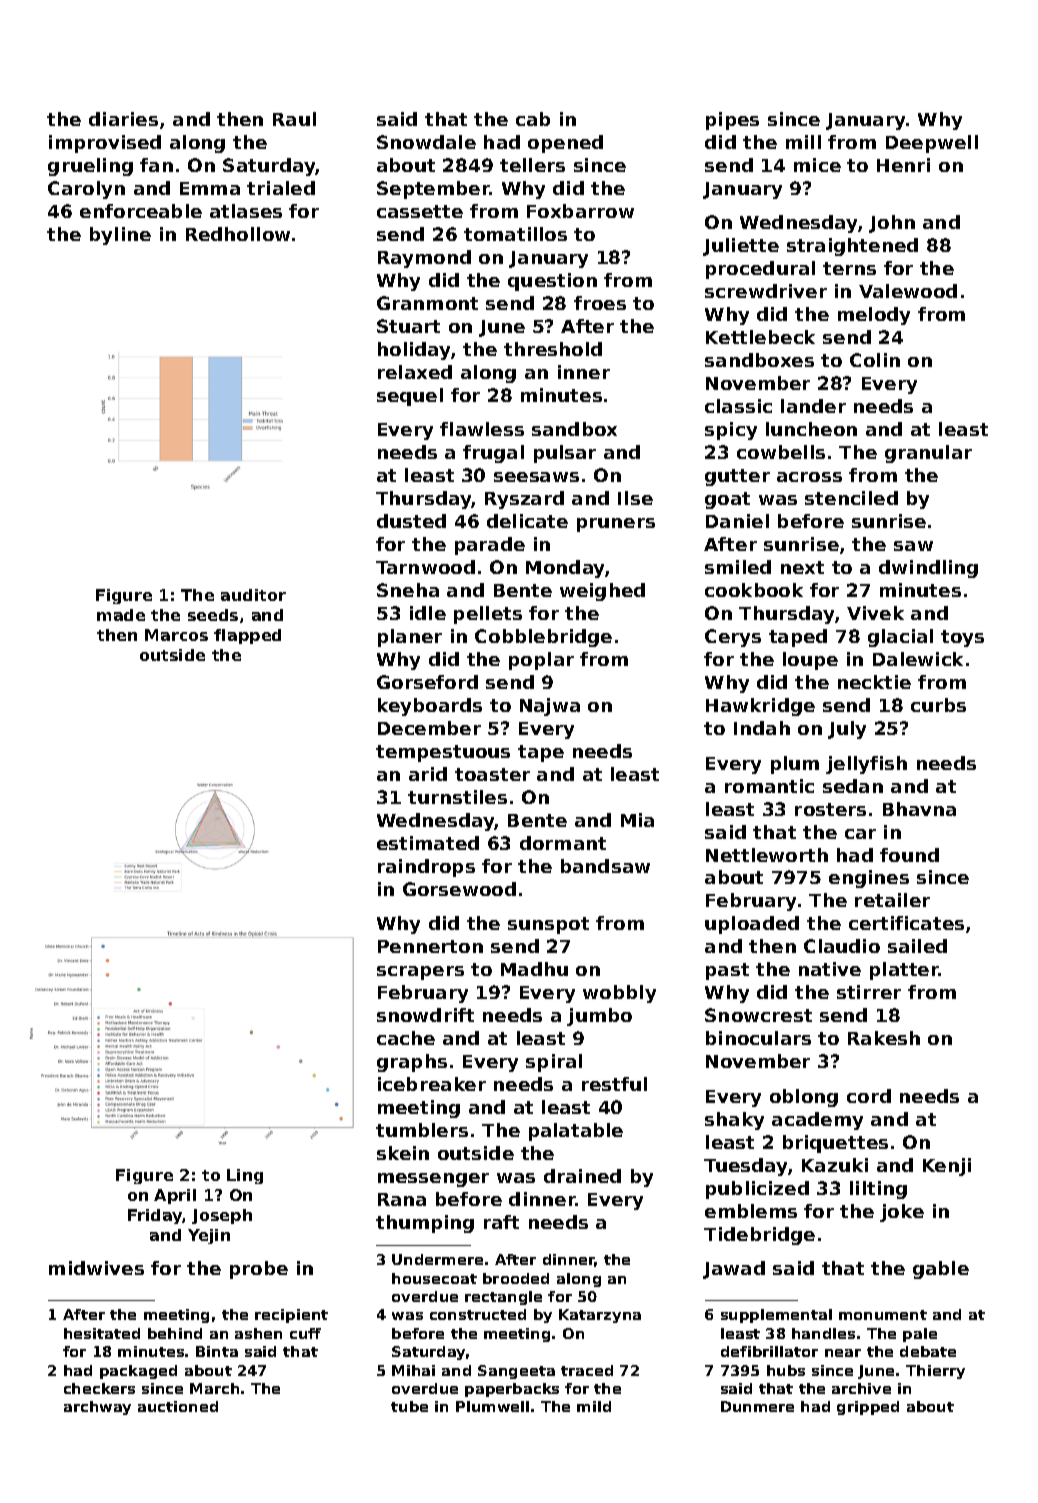 Image resolution: width=1038 pixels, height=1503 pixels. Describe the element at coordinates (892, 900) in the image. I see `retailer` at that location.
